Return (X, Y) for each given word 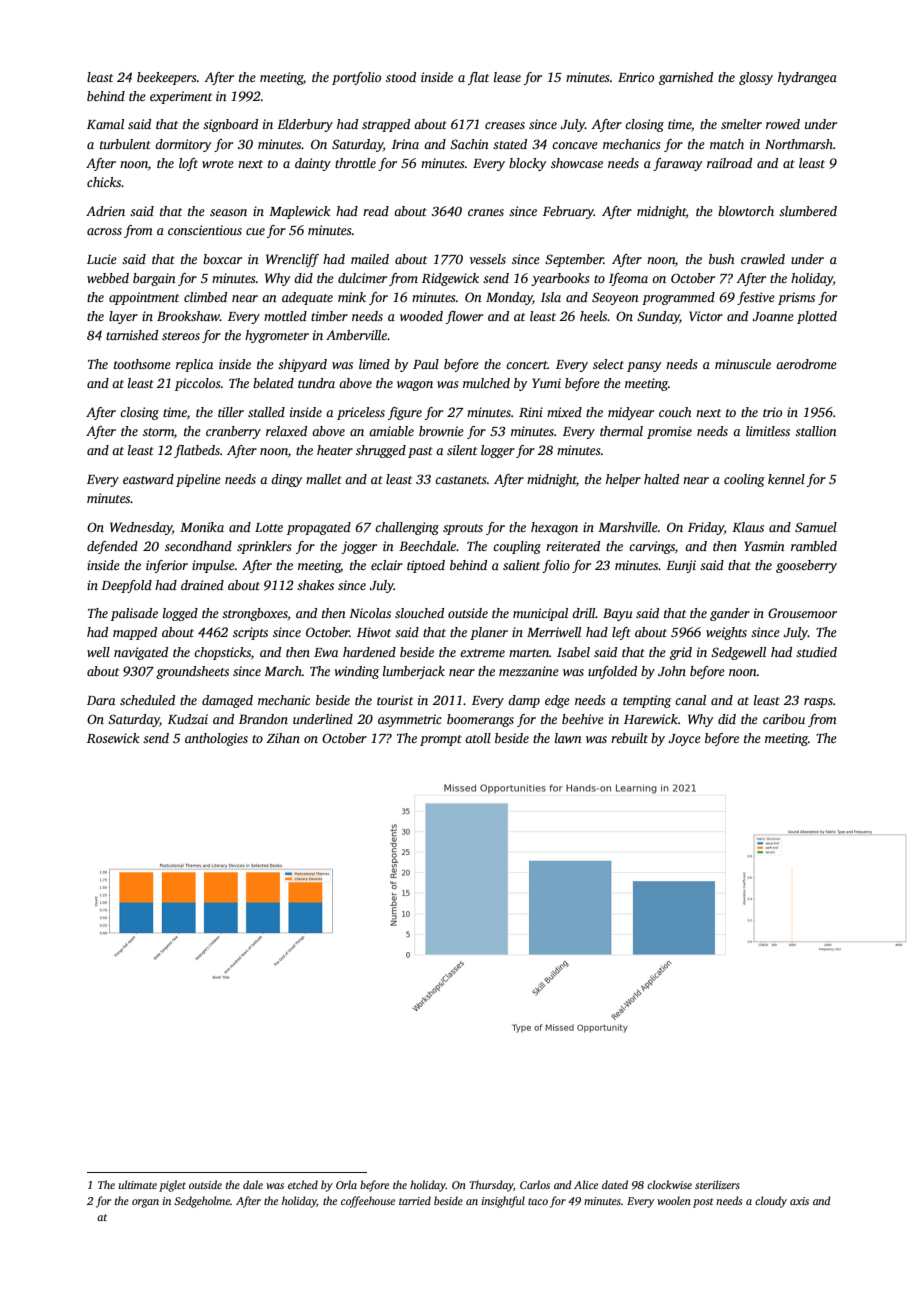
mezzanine (529, 671)
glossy (756, 78)
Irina (405, 144)
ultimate (138, 1184)
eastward (148, 479)
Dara (101, 700)
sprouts (463, 529)
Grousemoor (802, 613)
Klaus (748, 527)
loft (188, 164)
